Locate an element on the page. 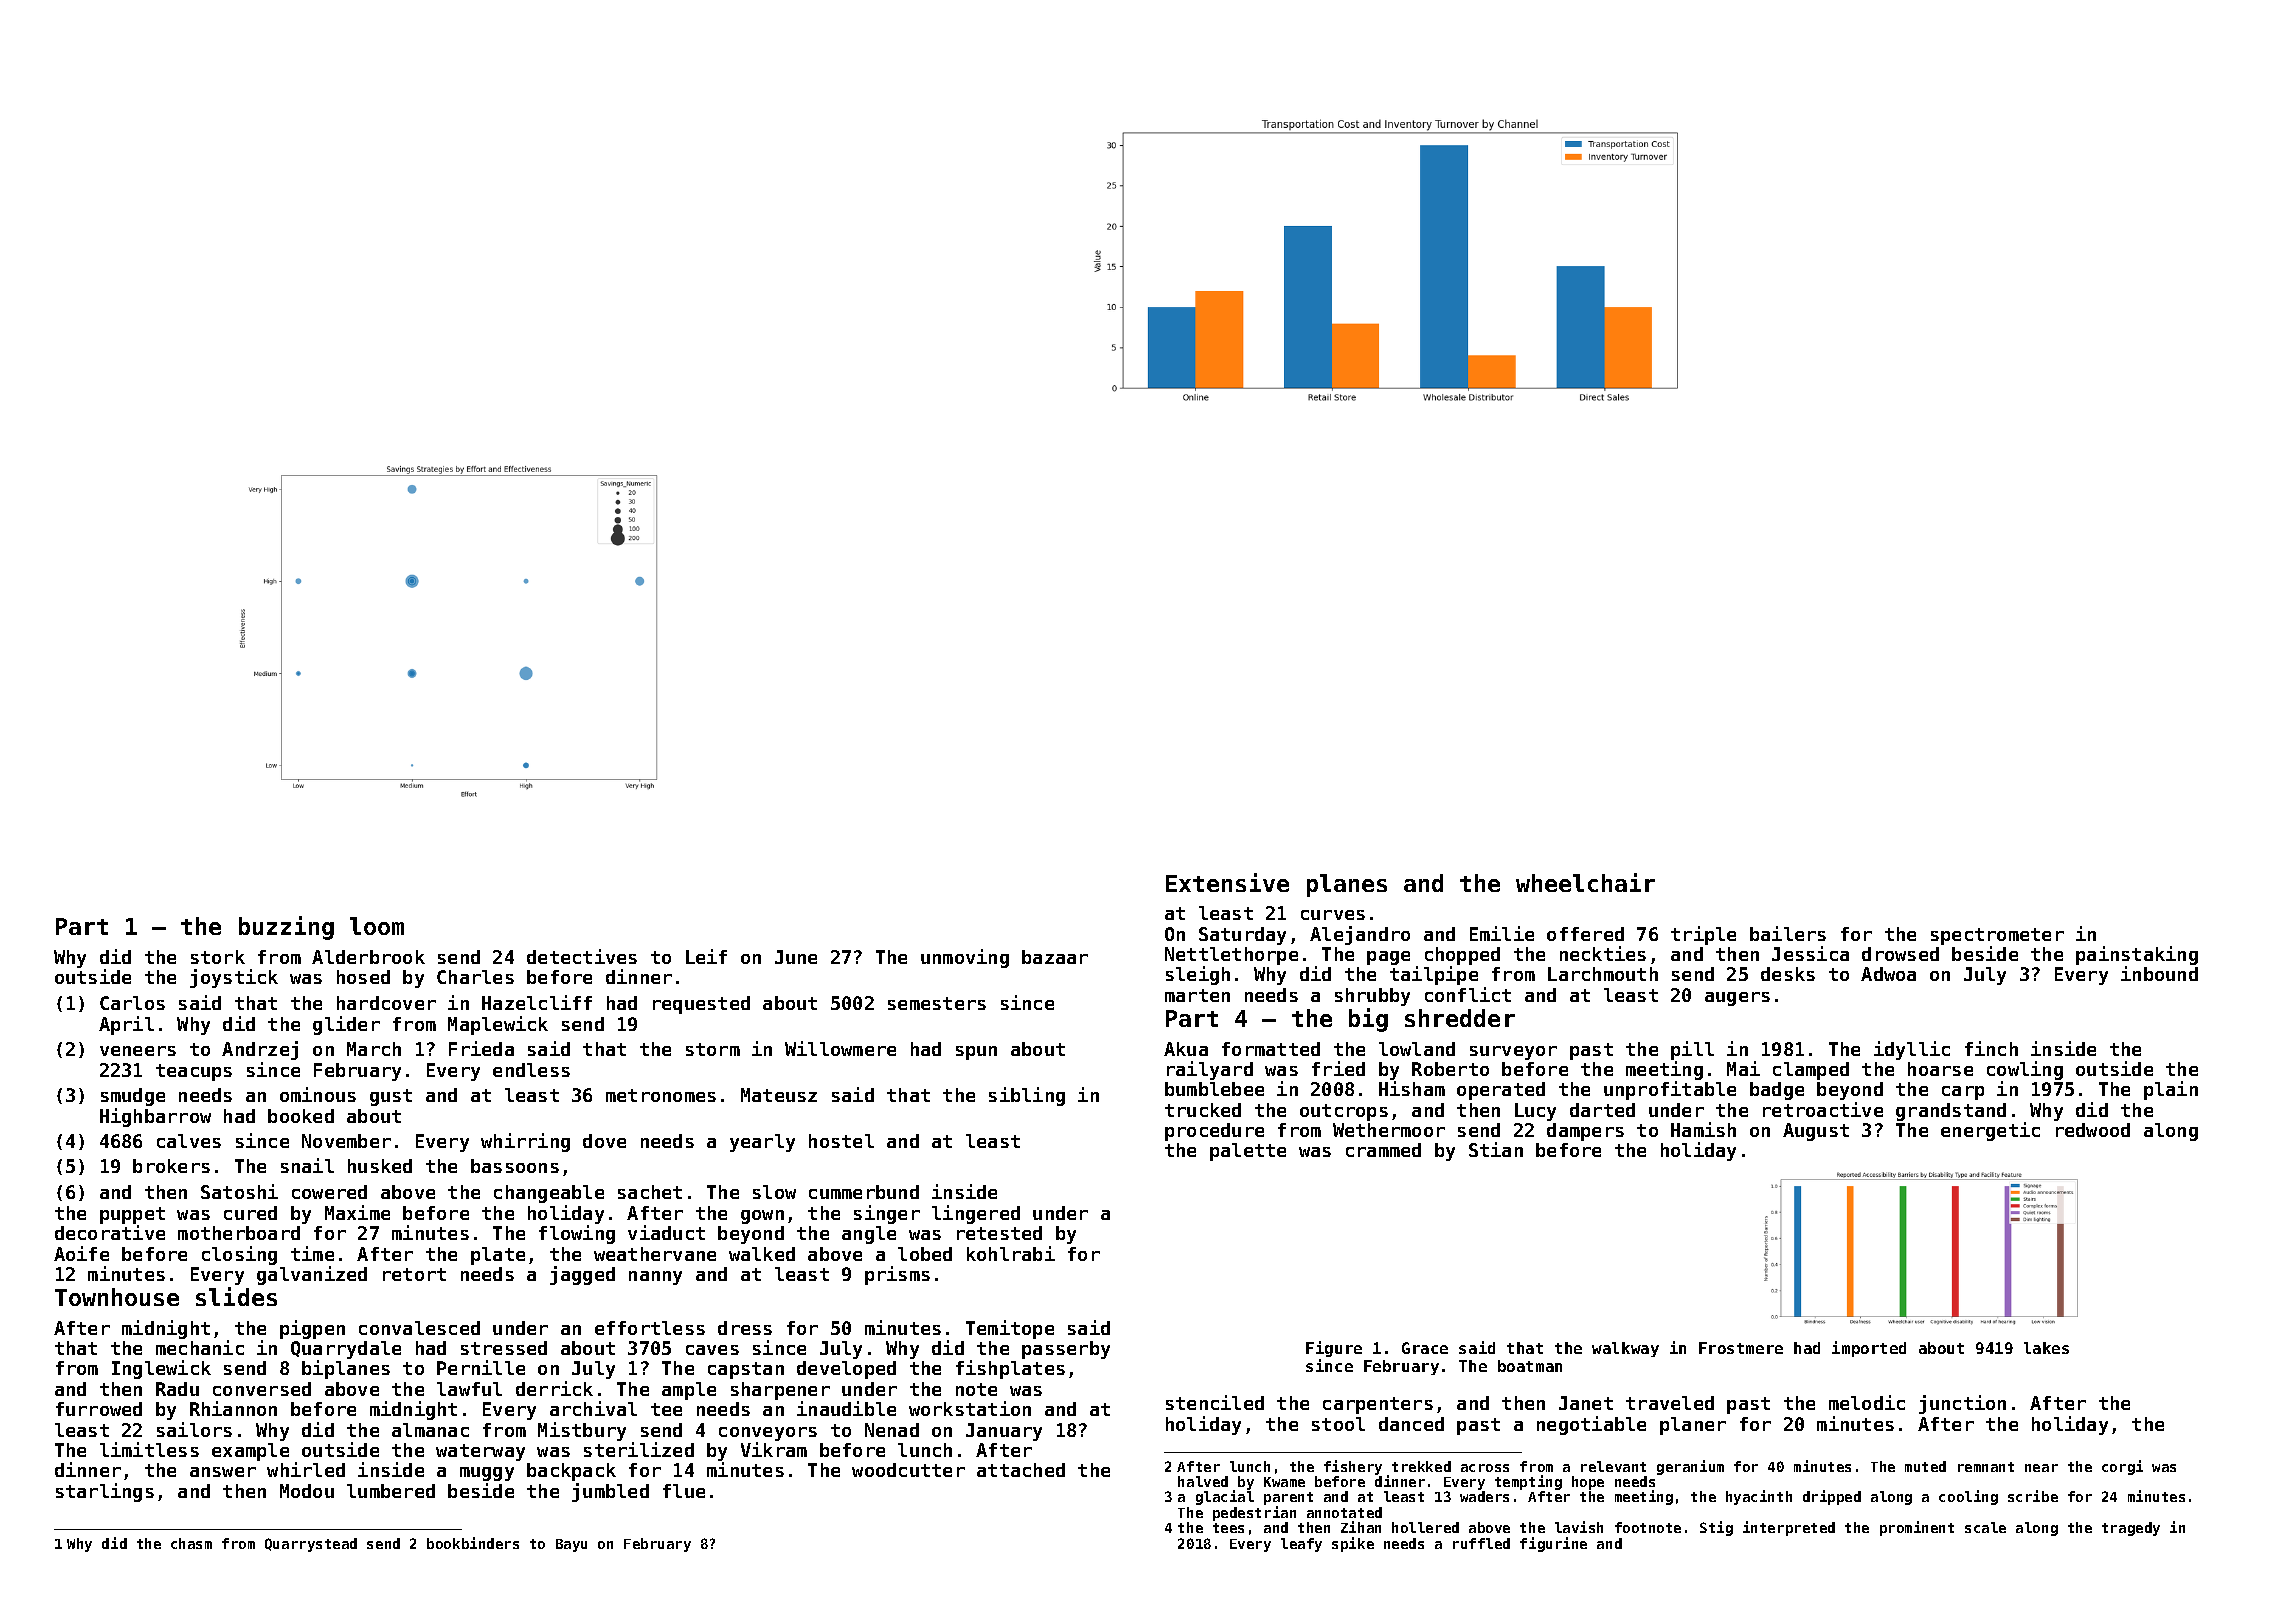 The image size is (2282, 1614). singer is located at coordinates (887, 1214).
